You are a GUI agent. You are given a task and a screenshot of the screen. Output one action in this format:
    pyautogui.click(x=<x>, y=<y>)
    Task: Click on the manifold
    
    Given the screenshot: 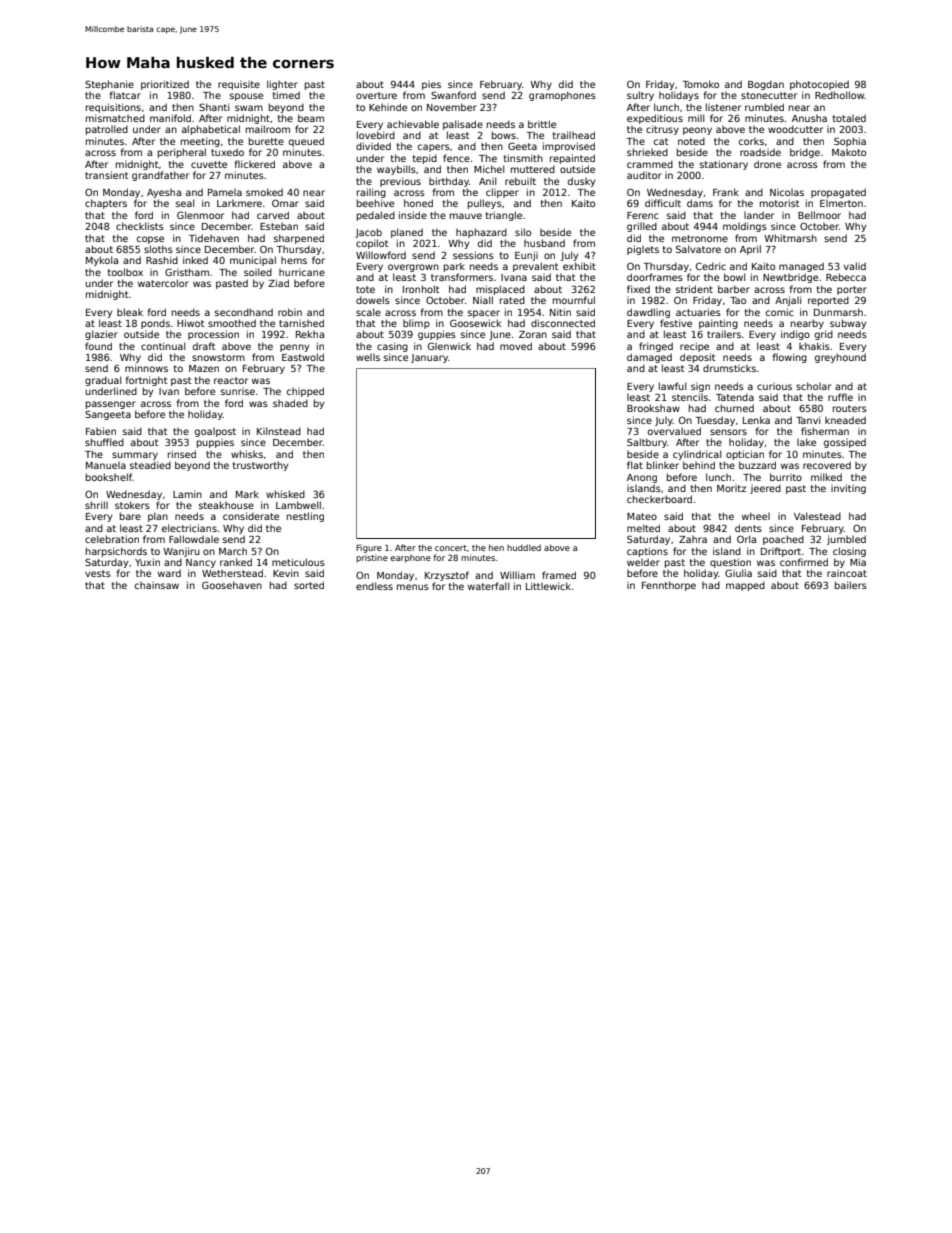 What is the action you would take?
    pyautogui.click(x=170, y=118)
